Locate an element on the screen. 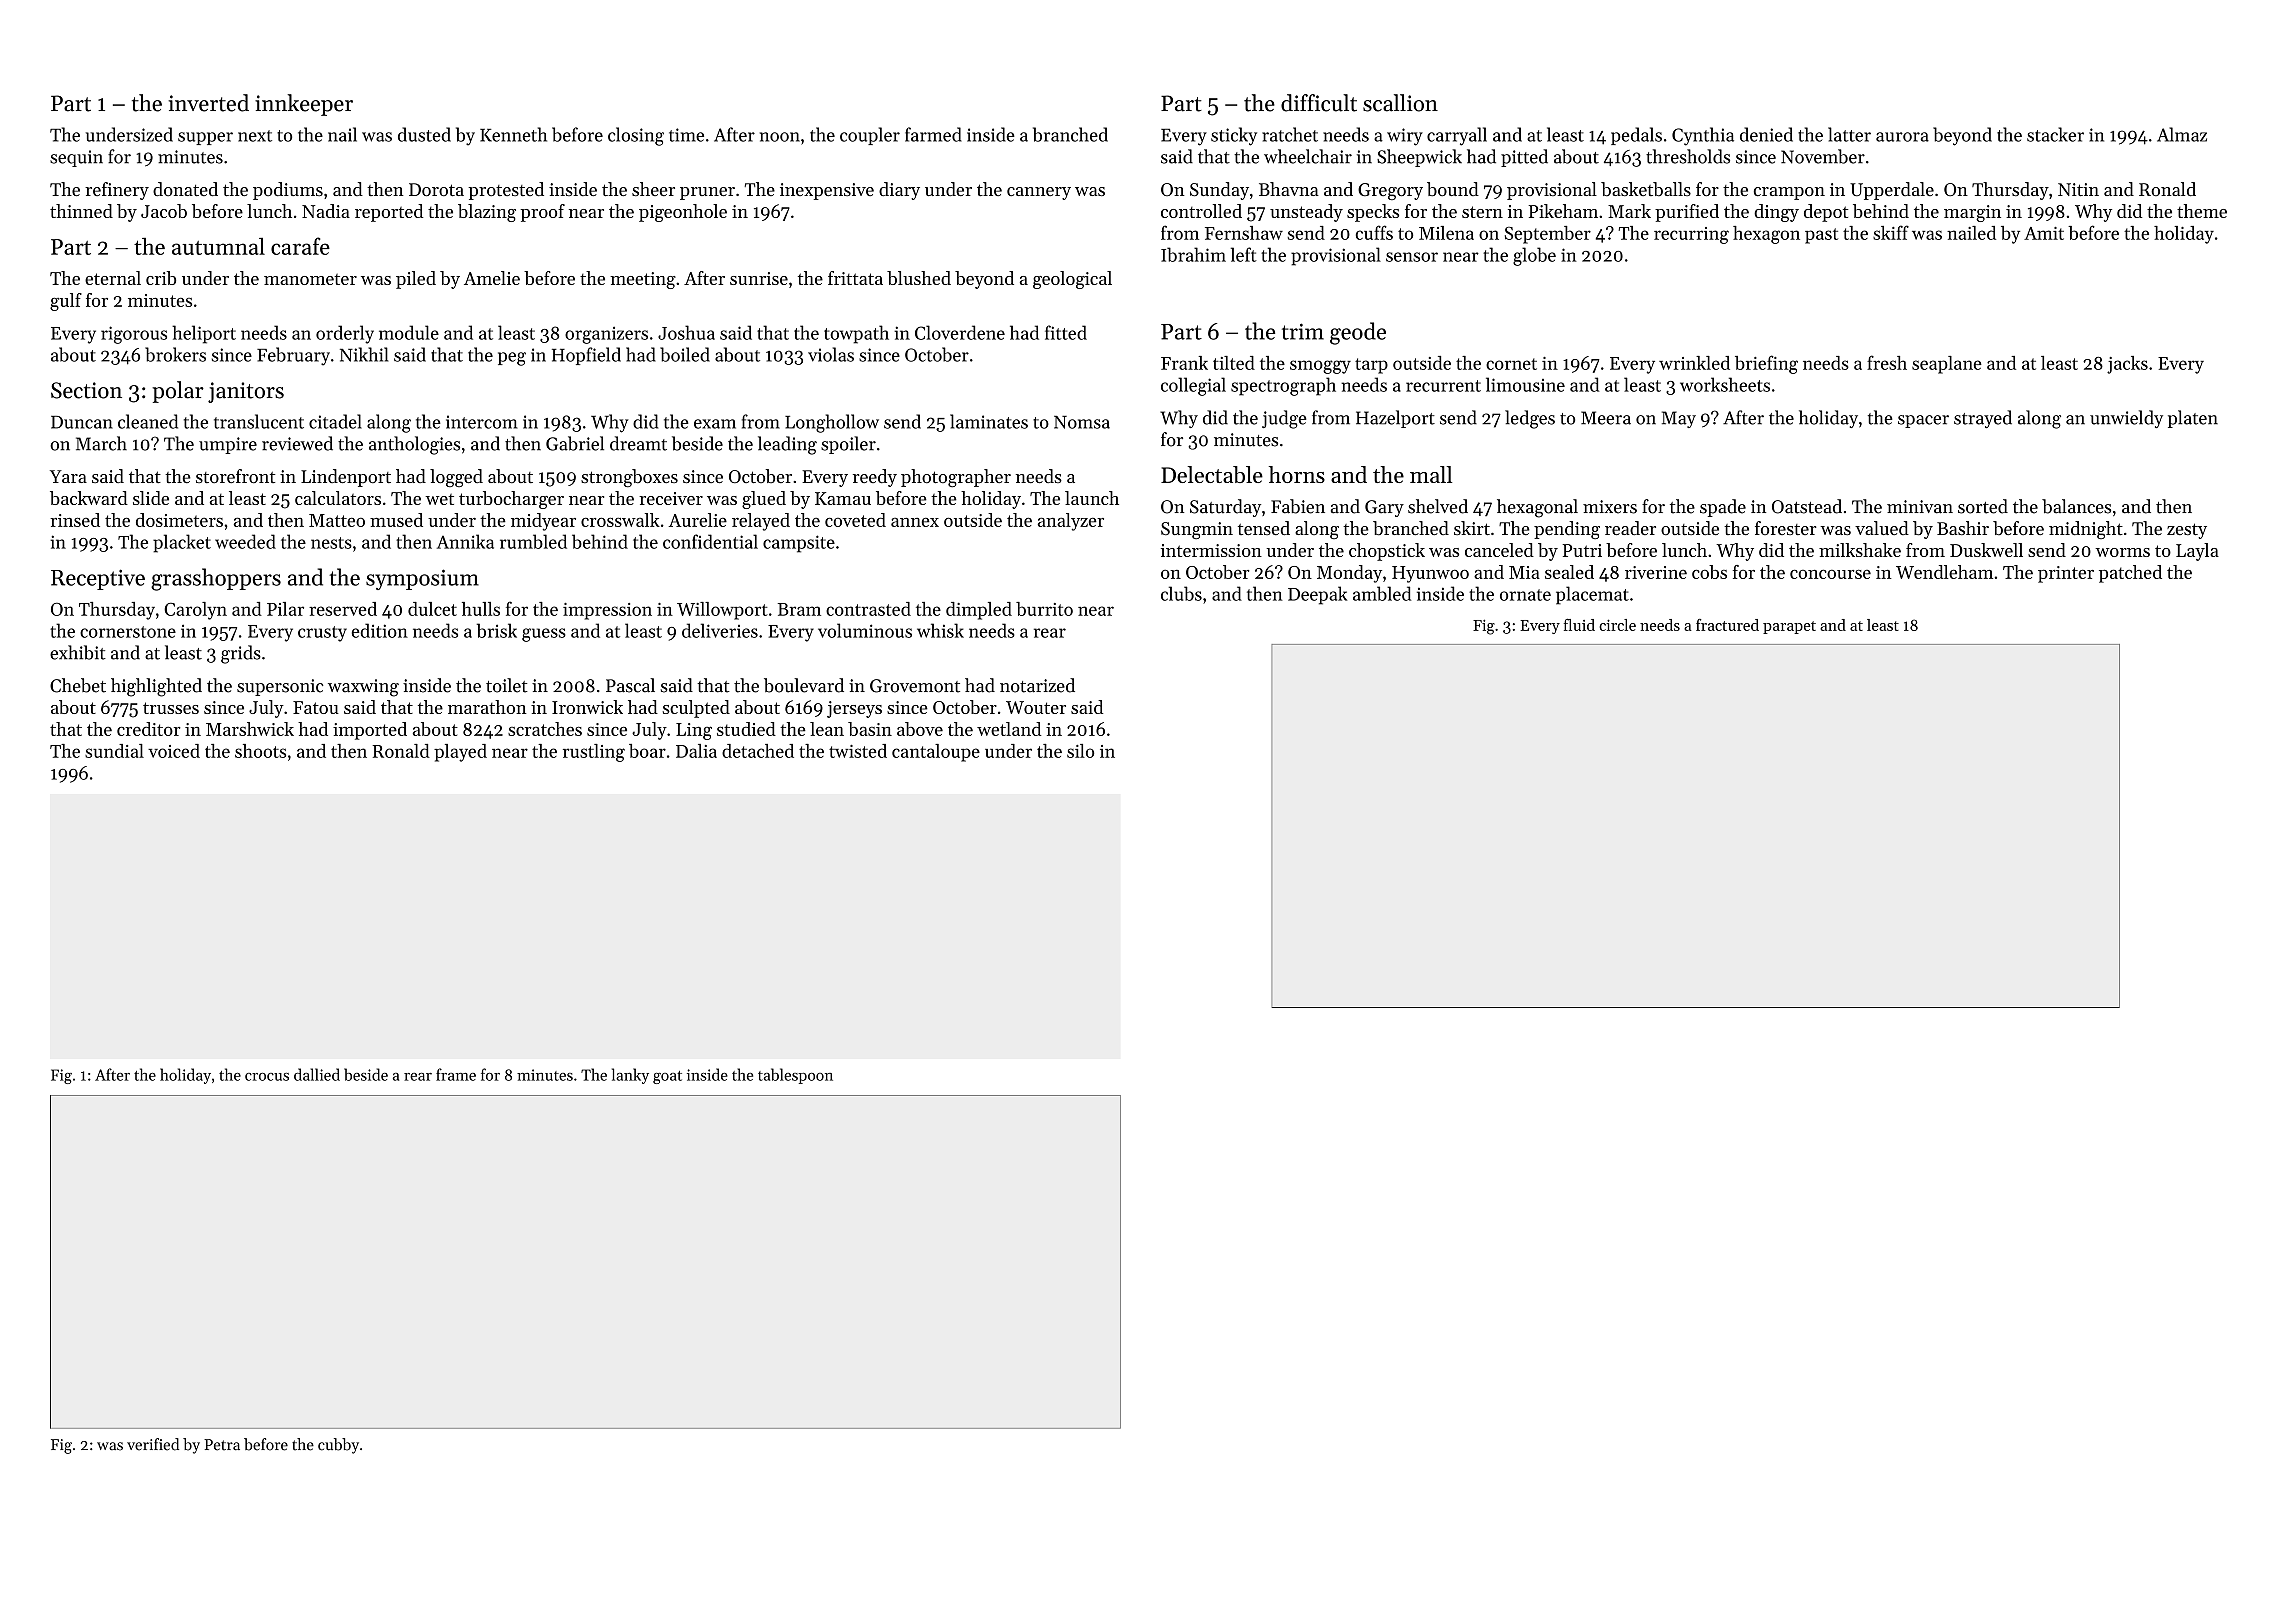  Bashir is located at coordinates (1963, 528).
